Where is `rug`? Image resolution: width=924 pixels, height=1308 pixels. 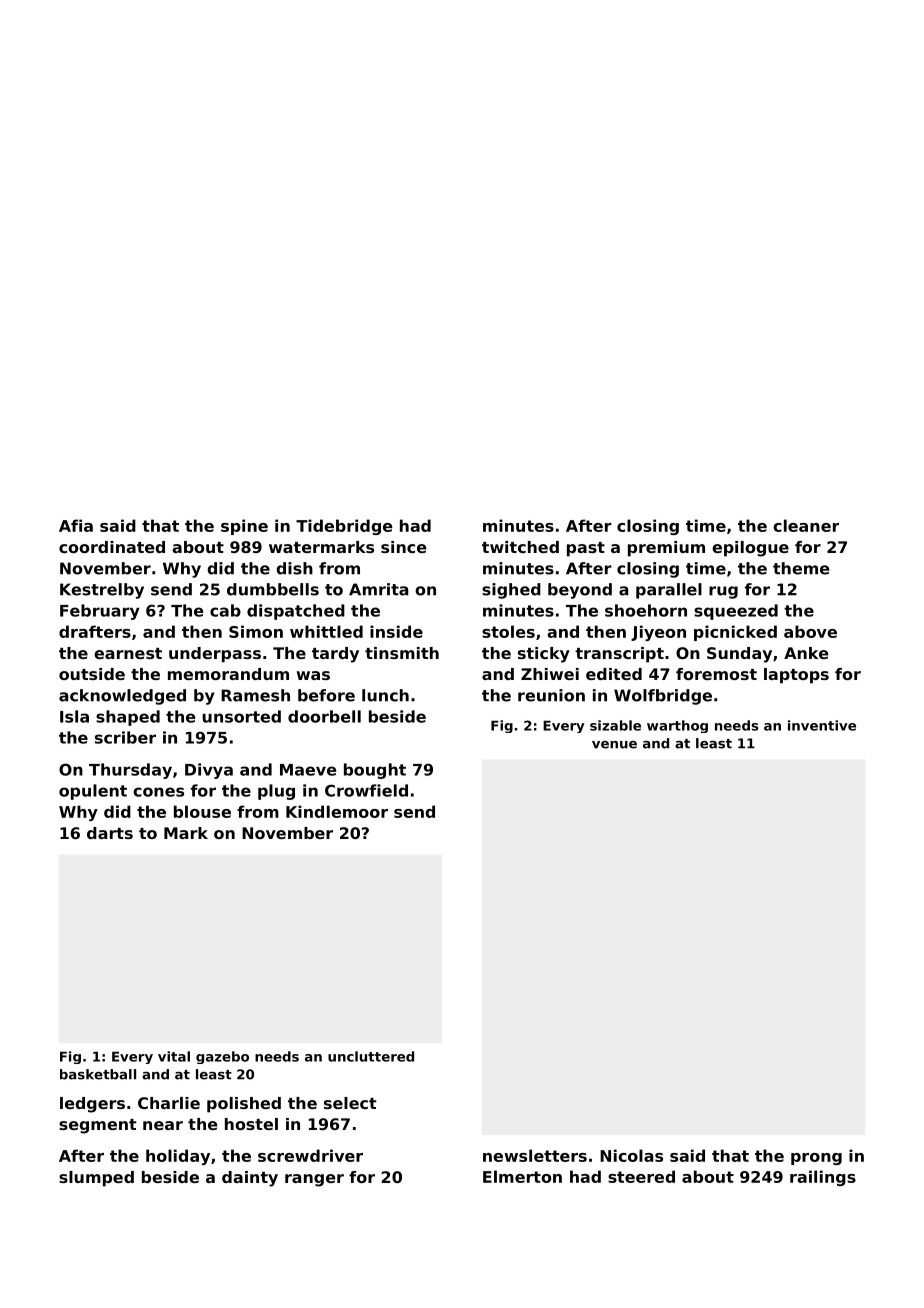 rug is located at coordinates (723, 592).
